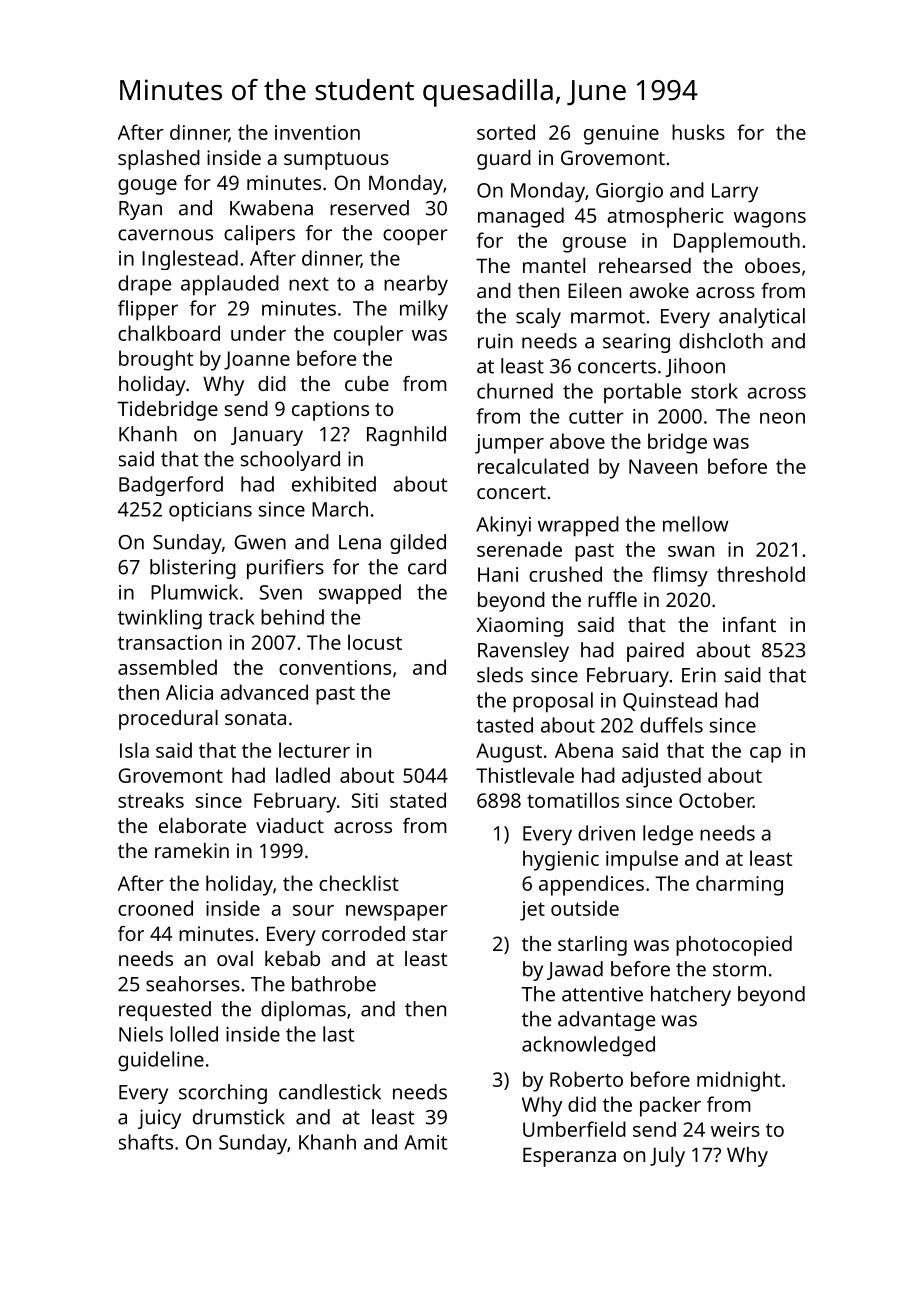 The width and height of the page is (924, 1314). Describe the element at coordinates (585, 908) in the page. I see `outside` at that location.
